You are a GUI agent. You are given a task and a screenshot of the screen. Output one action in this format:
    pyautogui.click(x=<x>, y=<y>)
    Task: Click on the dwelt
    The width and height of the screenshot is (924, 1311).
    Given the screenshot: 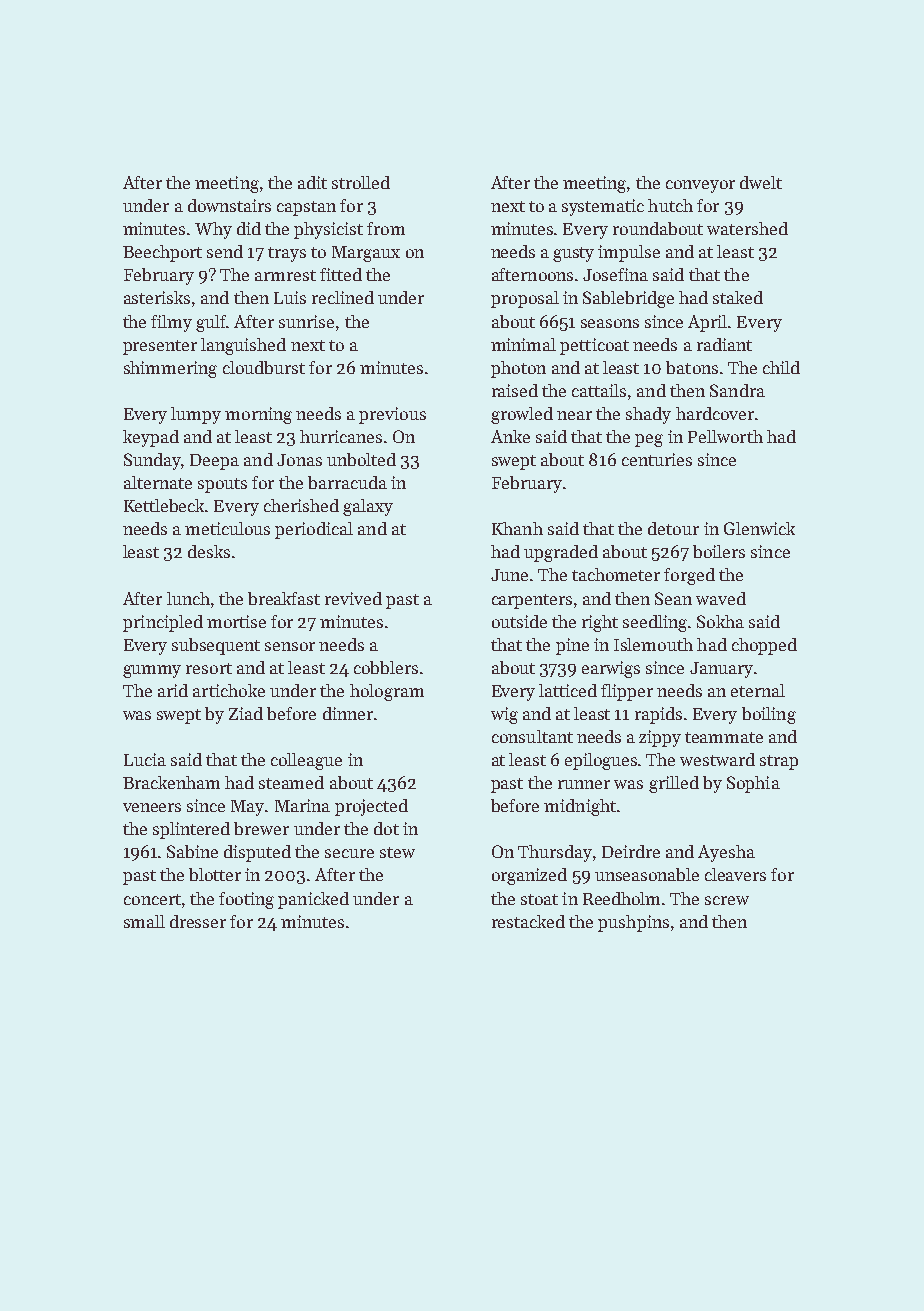 What is the action you would take?
    pyautogui.click(x=761, y=182)
